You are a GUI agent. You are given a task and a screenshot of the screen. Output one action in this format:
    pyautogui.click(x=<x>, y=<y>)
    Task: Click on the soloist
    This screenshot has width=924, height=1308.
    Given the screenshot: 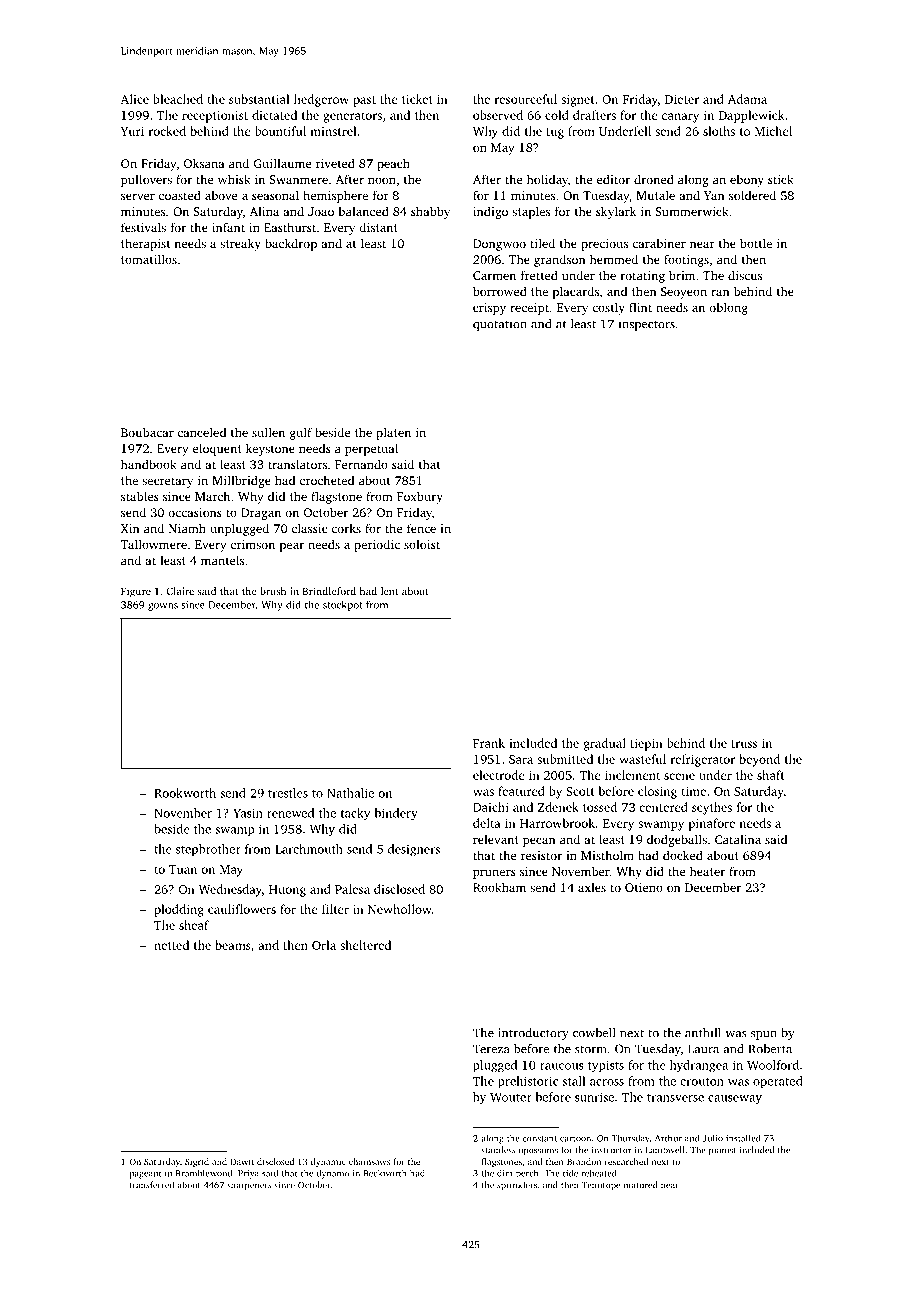 What is the action you would take?
    pyautogui.click(x=422, y=544)
